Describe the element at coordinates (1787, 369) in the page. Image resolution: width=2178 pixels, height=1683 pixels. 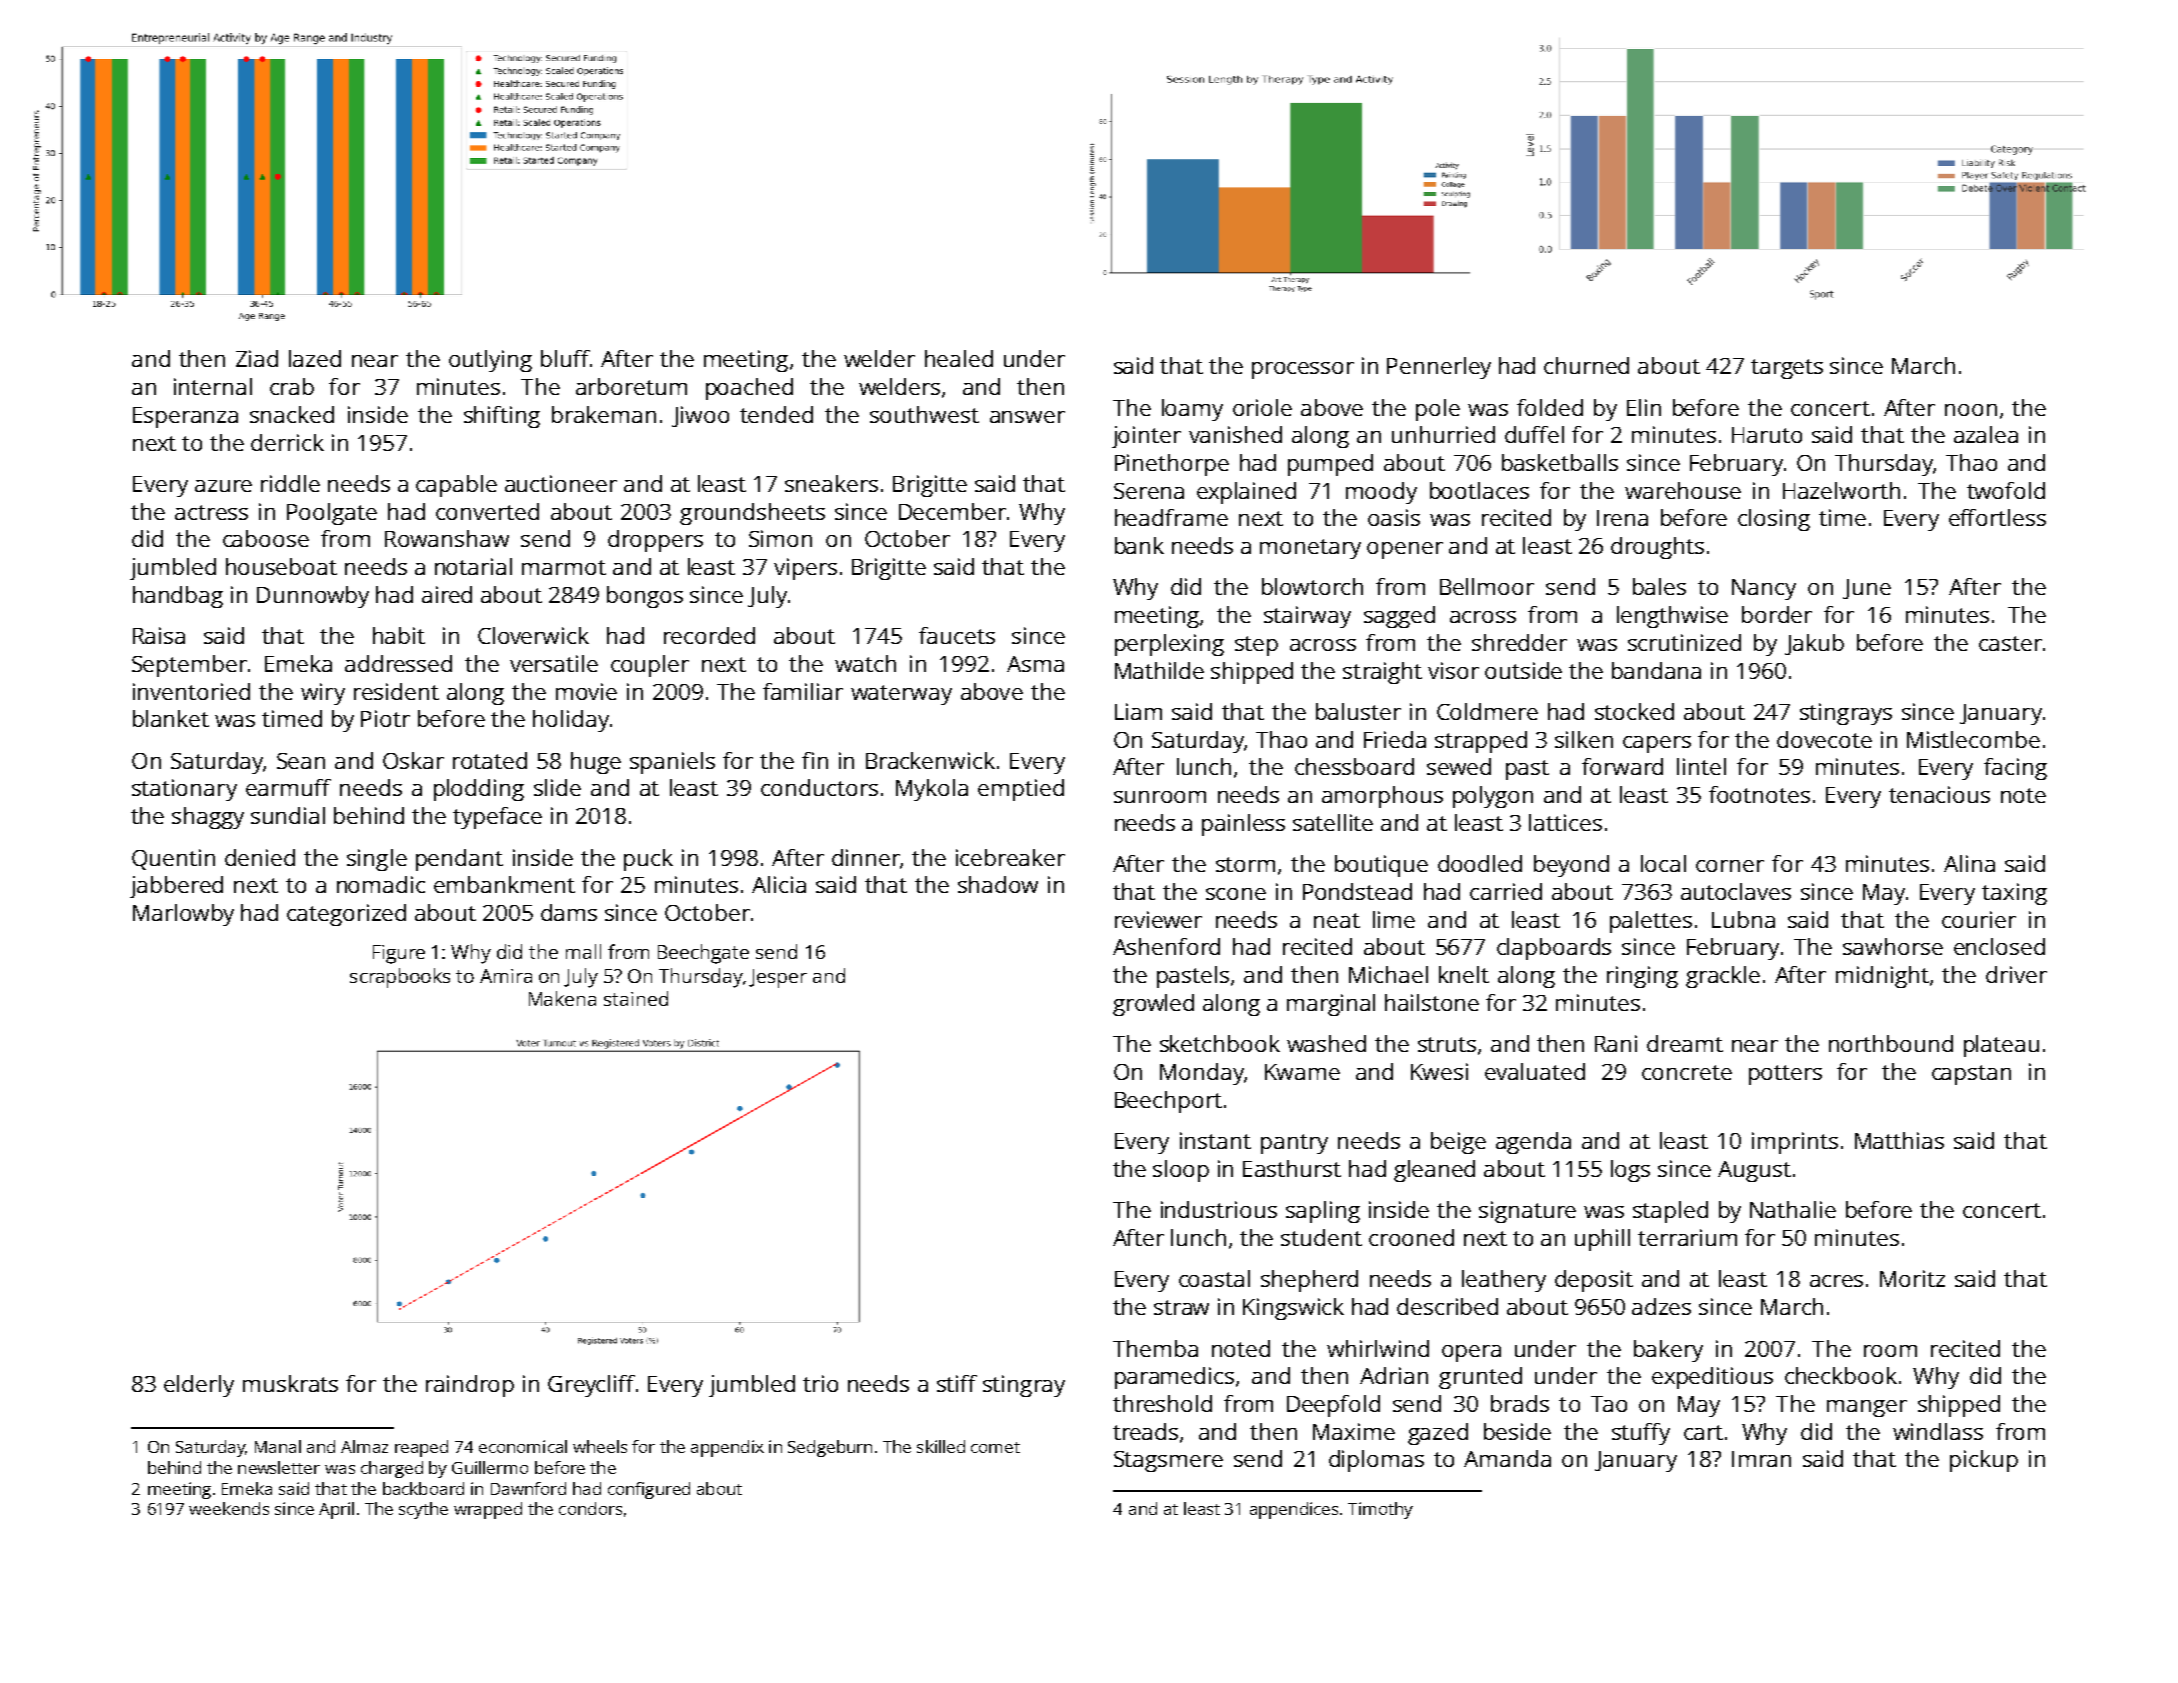
I see `targets` at that location.
